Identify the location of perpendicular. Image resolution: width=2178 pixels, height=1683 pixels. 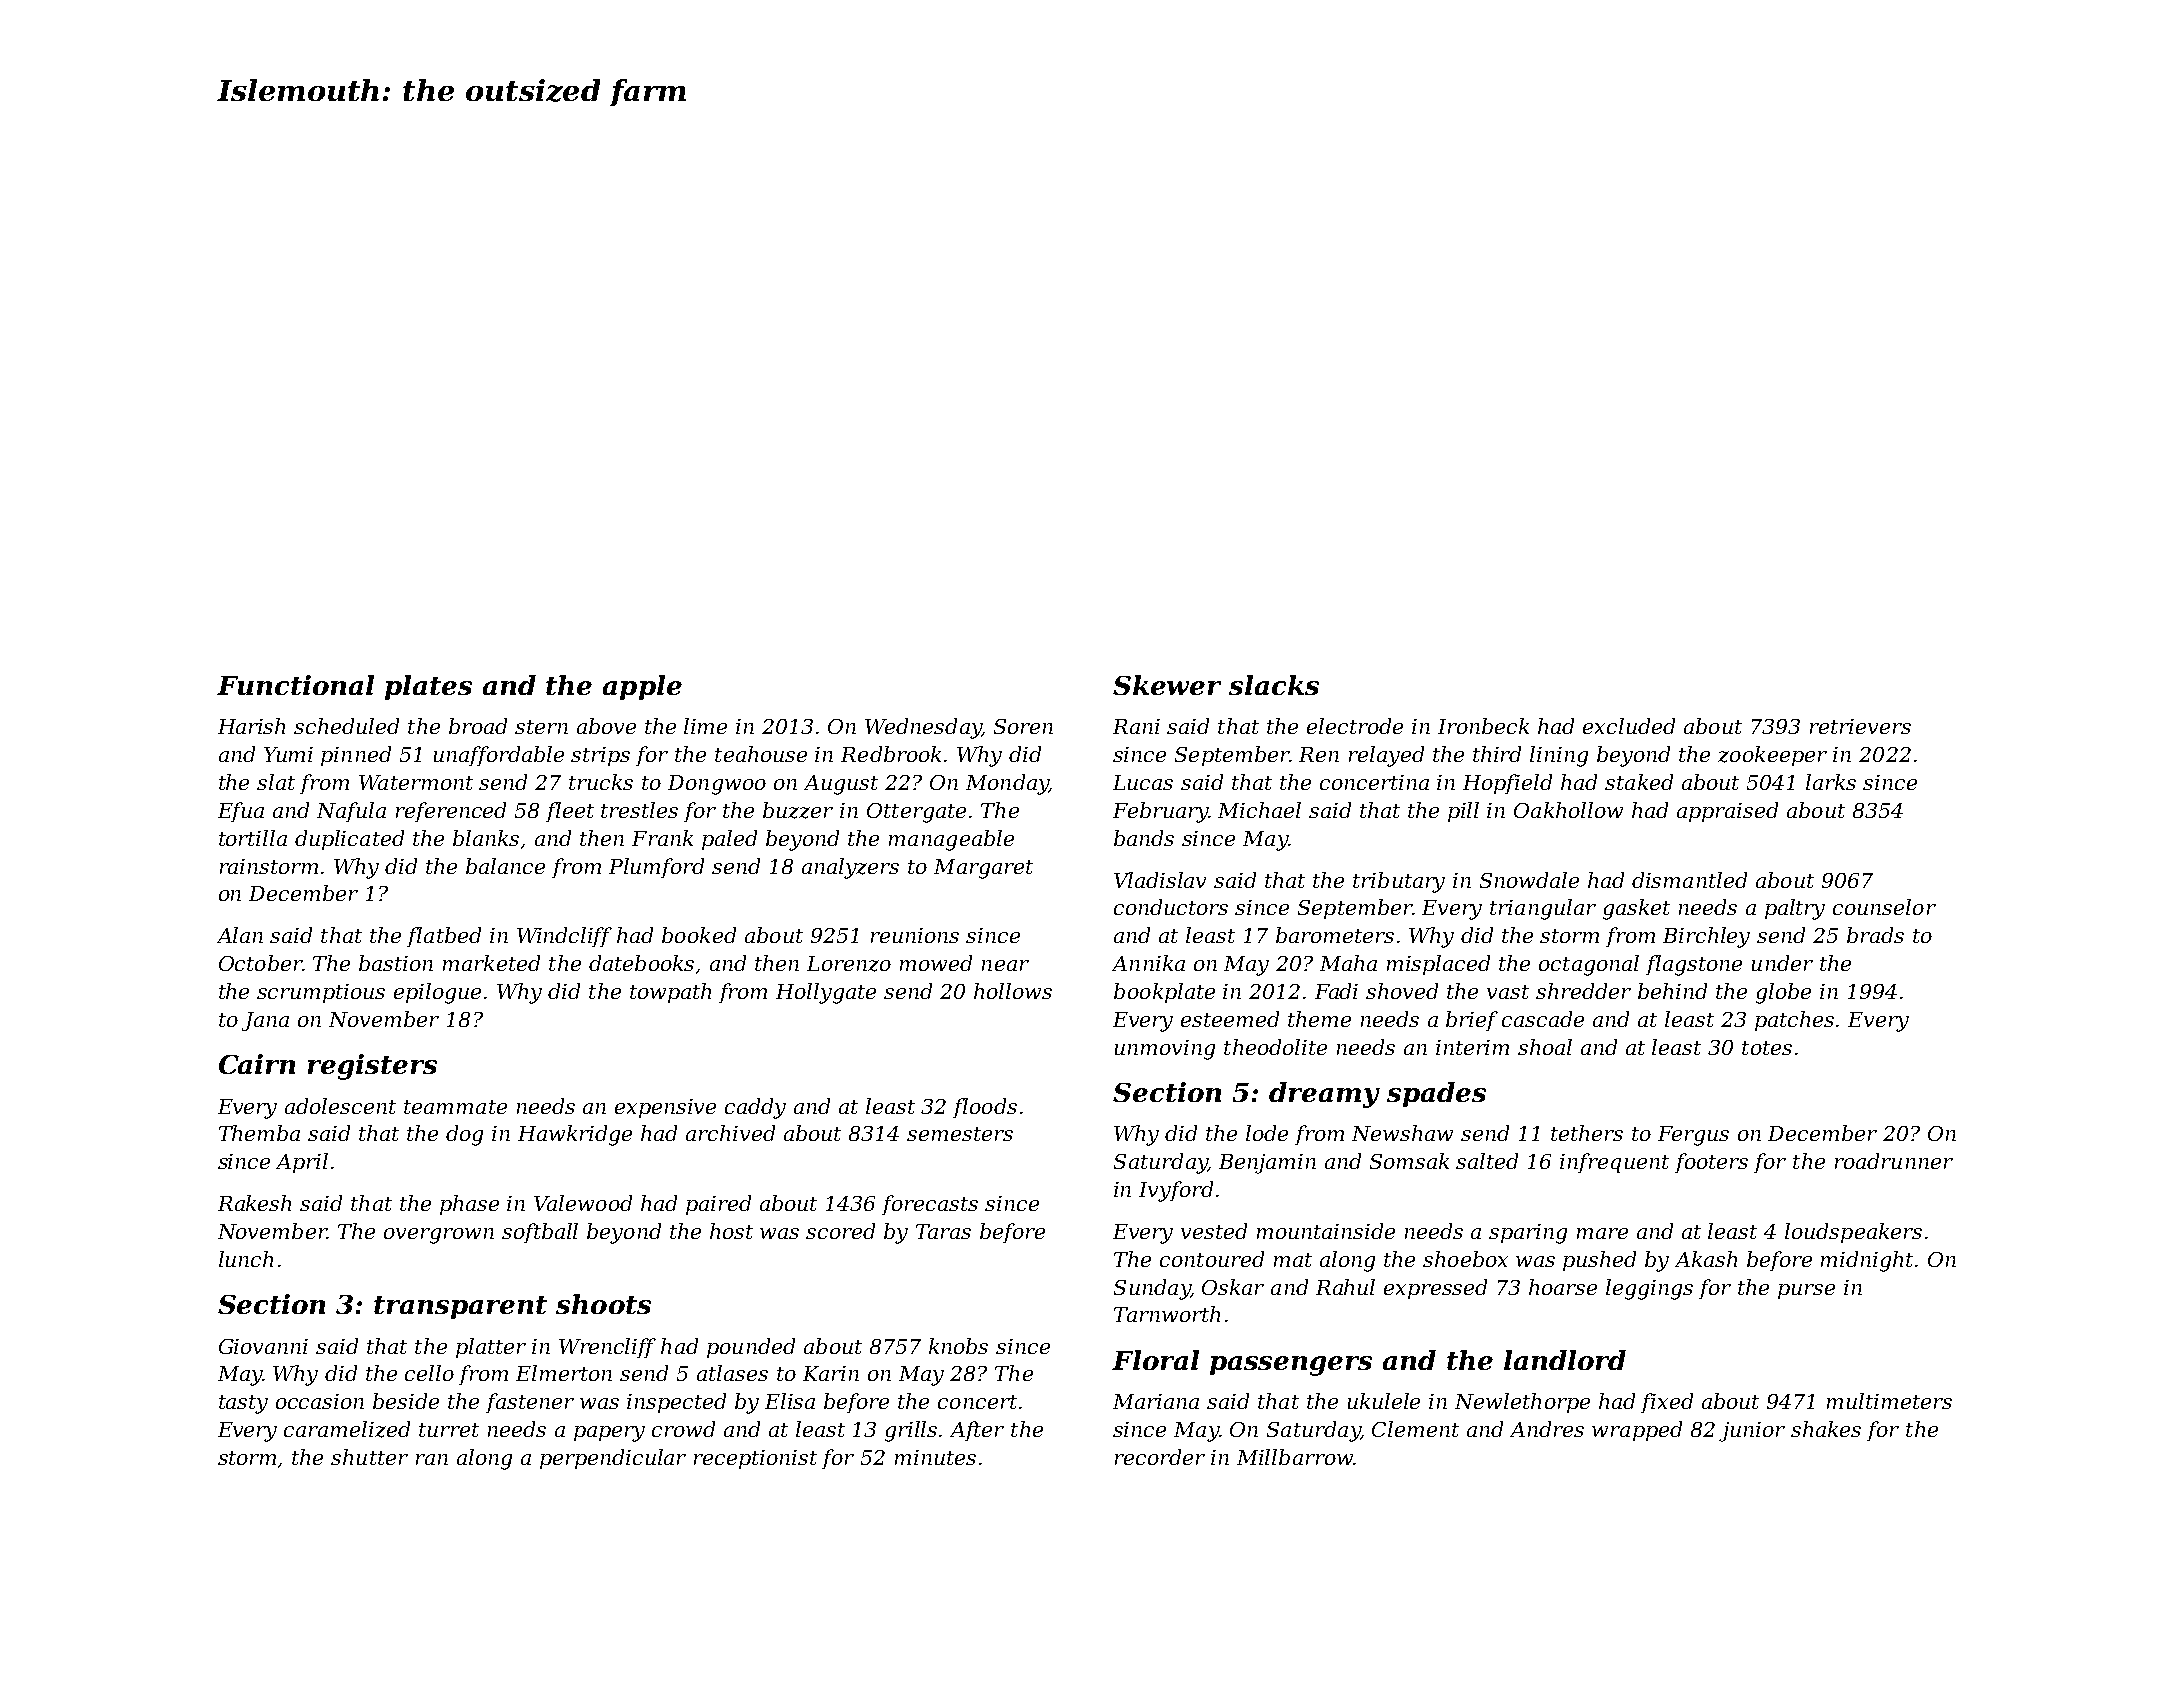
(613, 1459).
